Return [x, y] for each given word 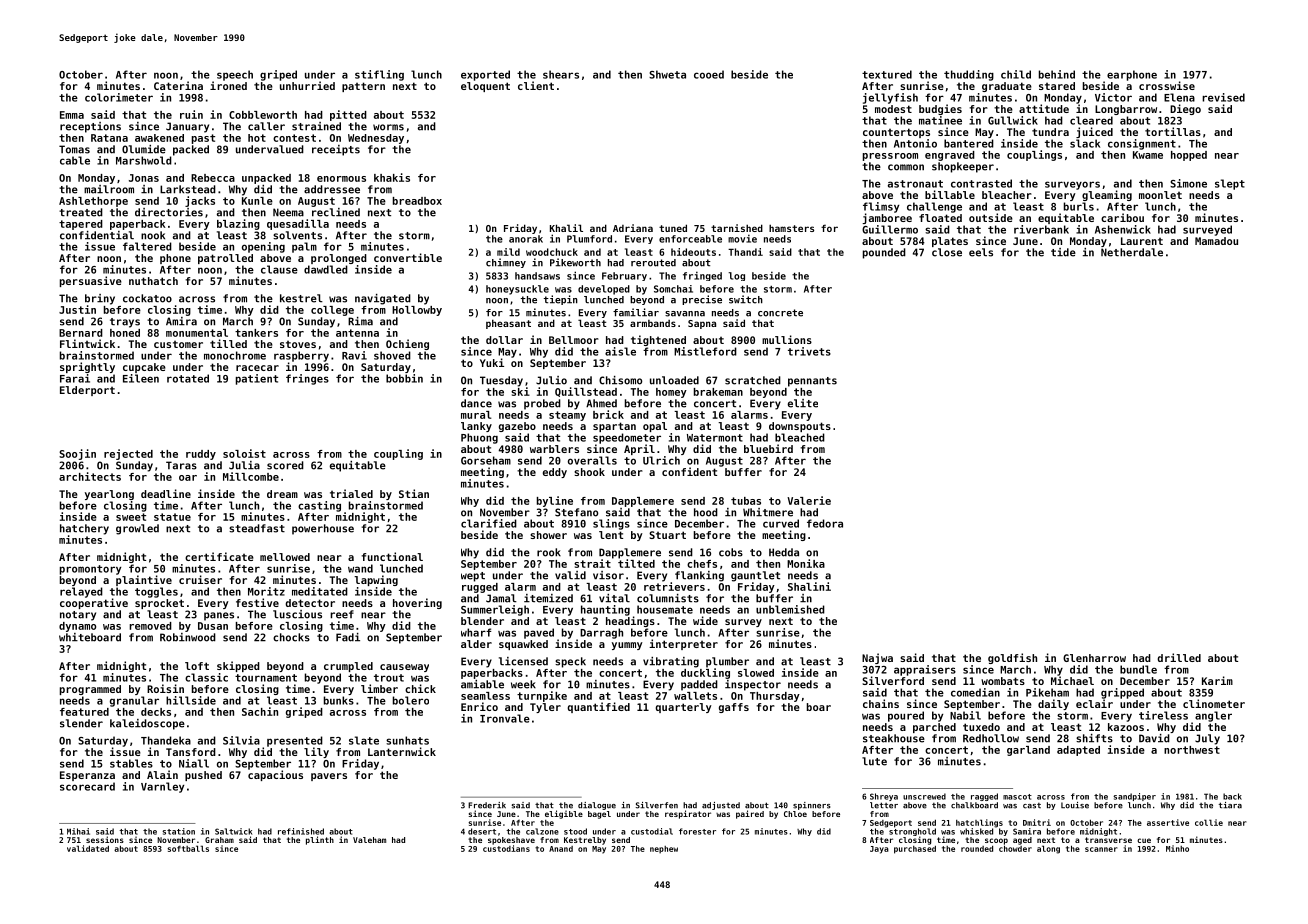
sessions [105, 839]
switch [746, 299]
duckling [705, 673]
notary [78, 616]
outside [991, 217]
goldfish [1012, 658]
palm [304, 247]
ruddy [201, 455]
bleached [800, 437]
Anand [561, 849]
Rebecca [213, 178]
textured [887, 74]
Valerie [809, 500]
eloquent [485, 87]
